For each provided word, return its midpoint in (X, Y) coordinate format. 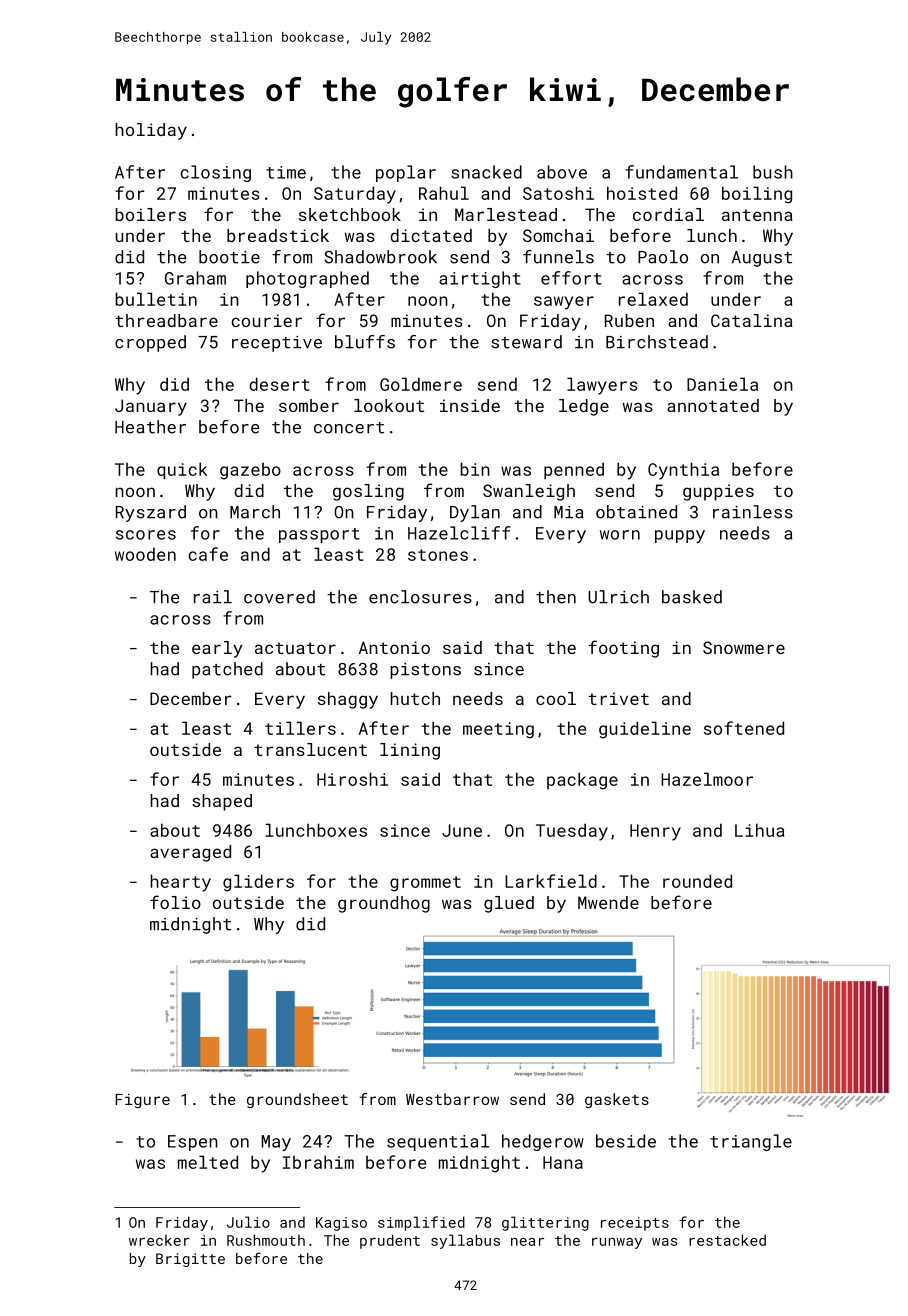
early (217, 649)
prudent (390, 1241)
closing (216, 173)
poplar (406, 173)
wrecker (159, 1240)
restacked (727, 1240)
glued (509, 904)
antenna (757, 215)
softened (744, 728)
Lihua (760, 830)
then (556, 597)
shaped (222, 802)
